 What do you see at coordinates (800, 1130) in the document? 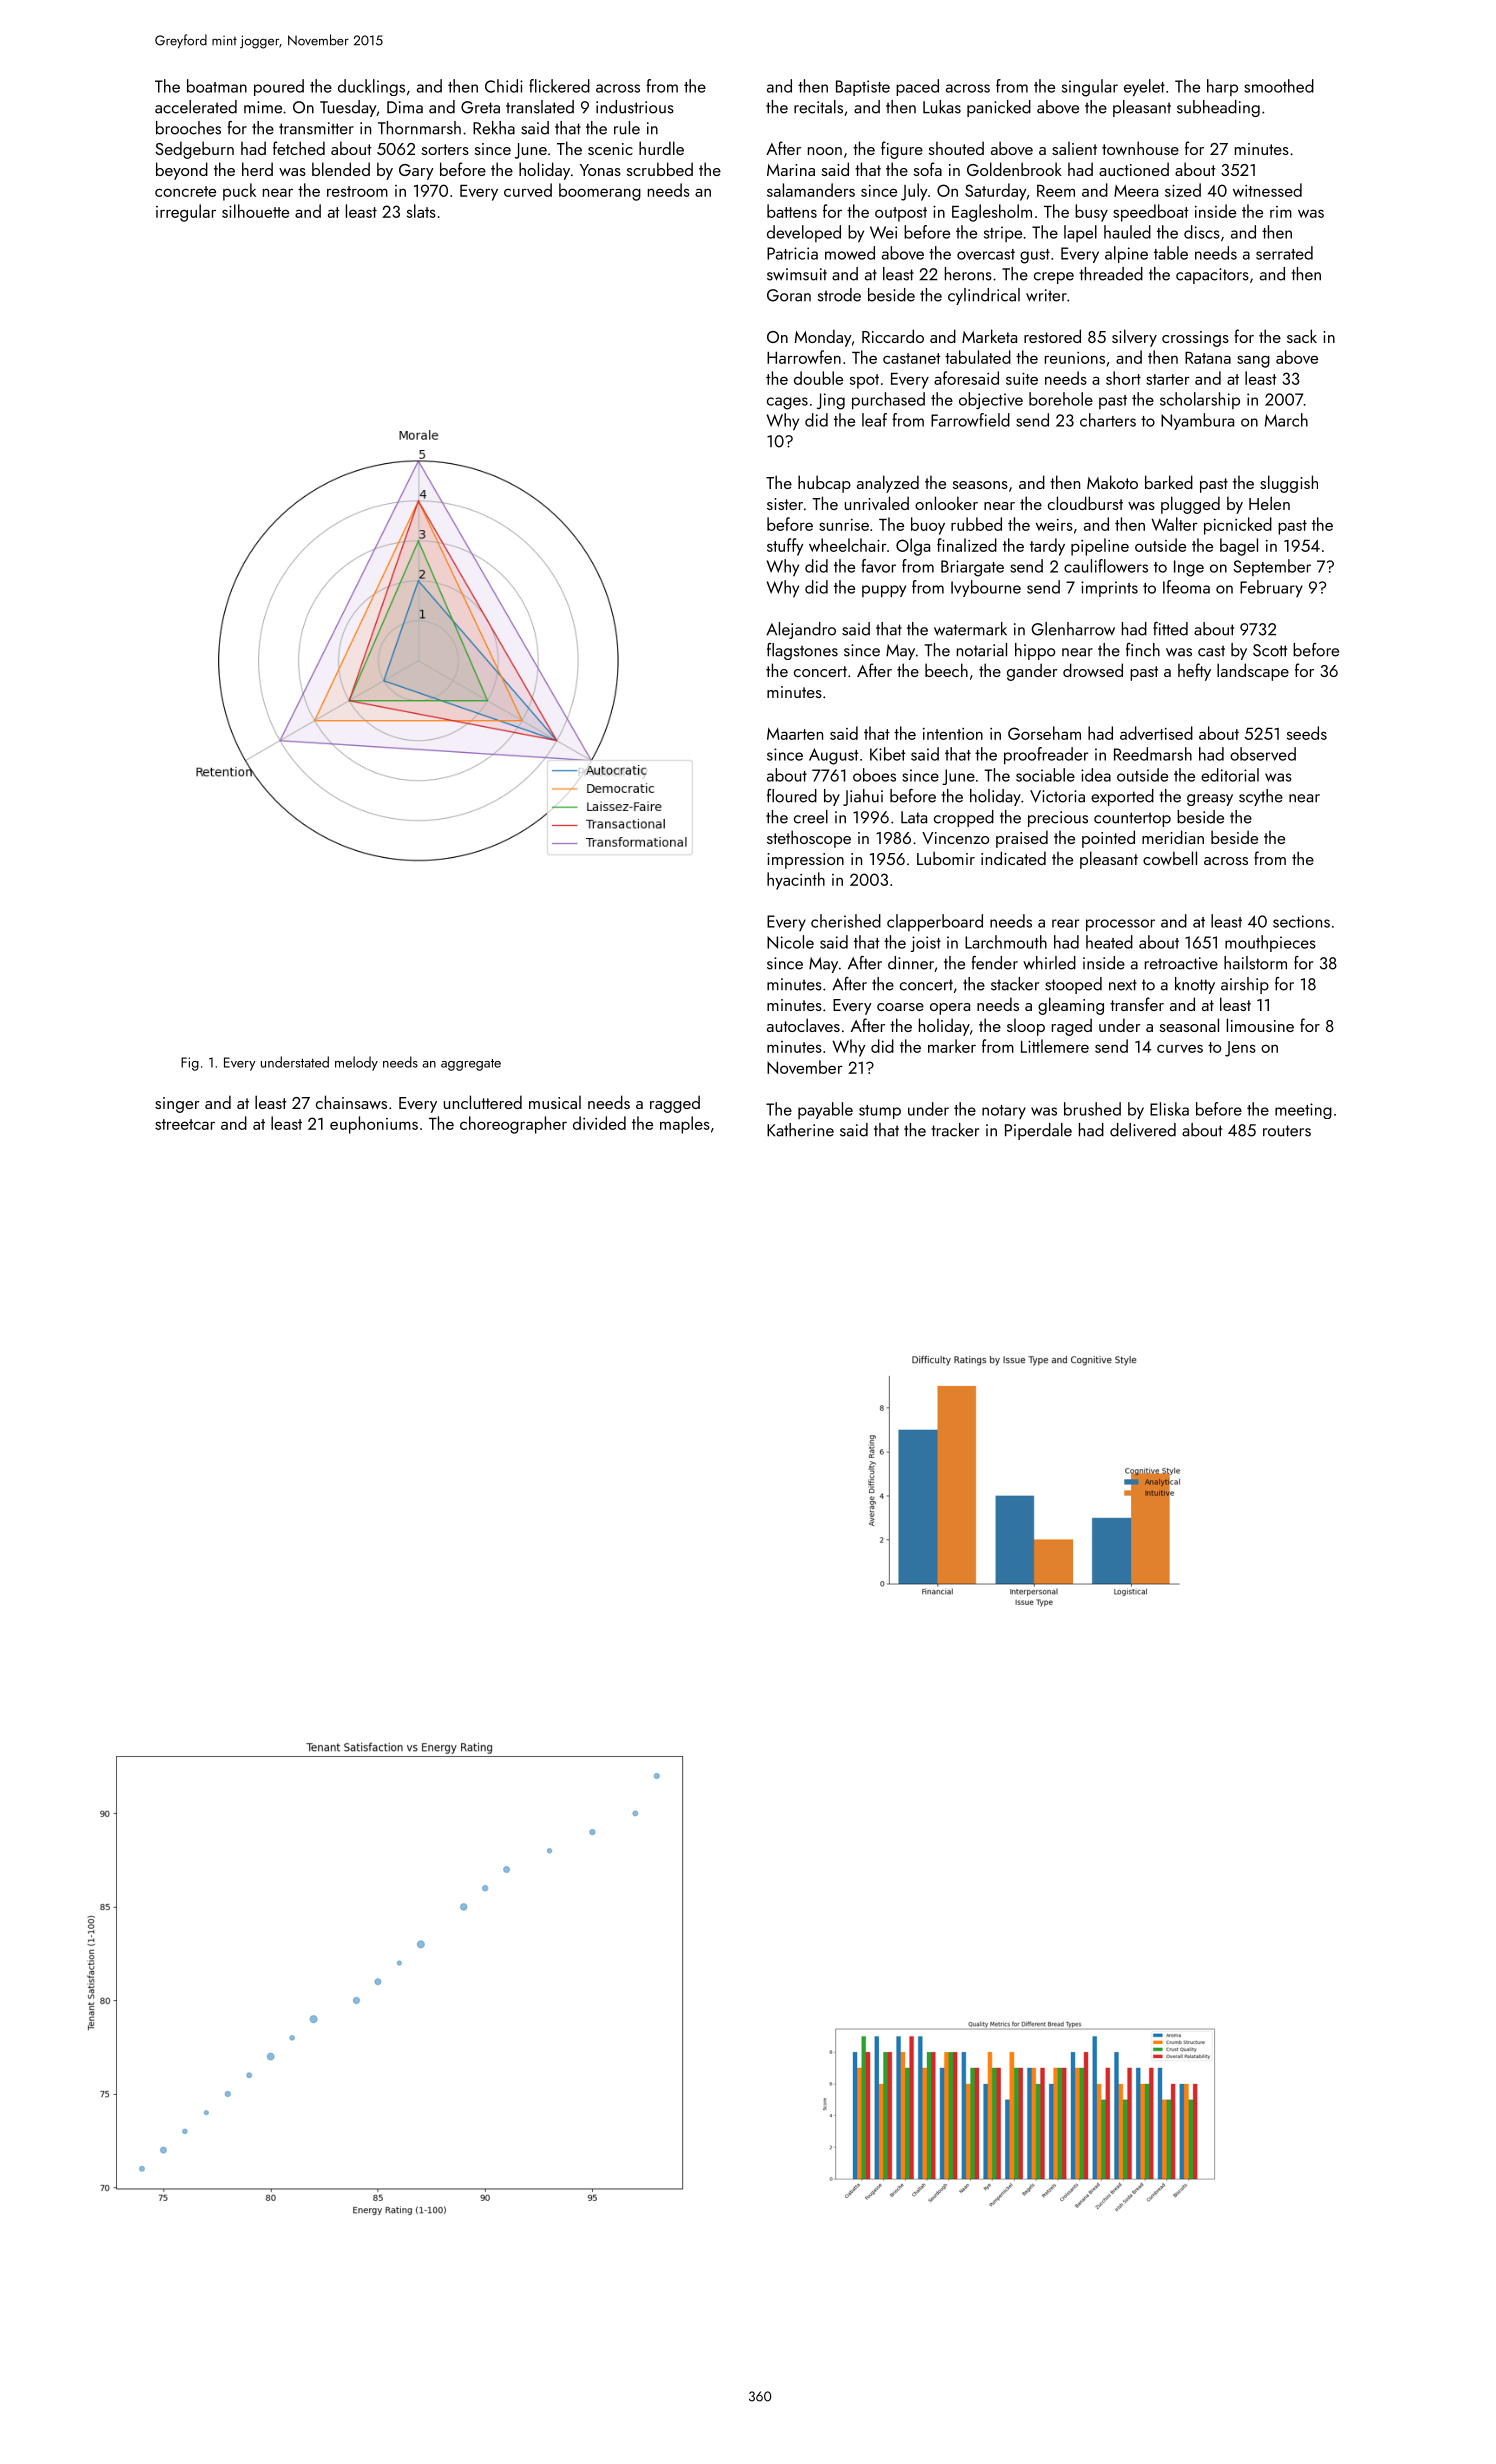
I see `Katherine` at bounding box center [800, 1130].
